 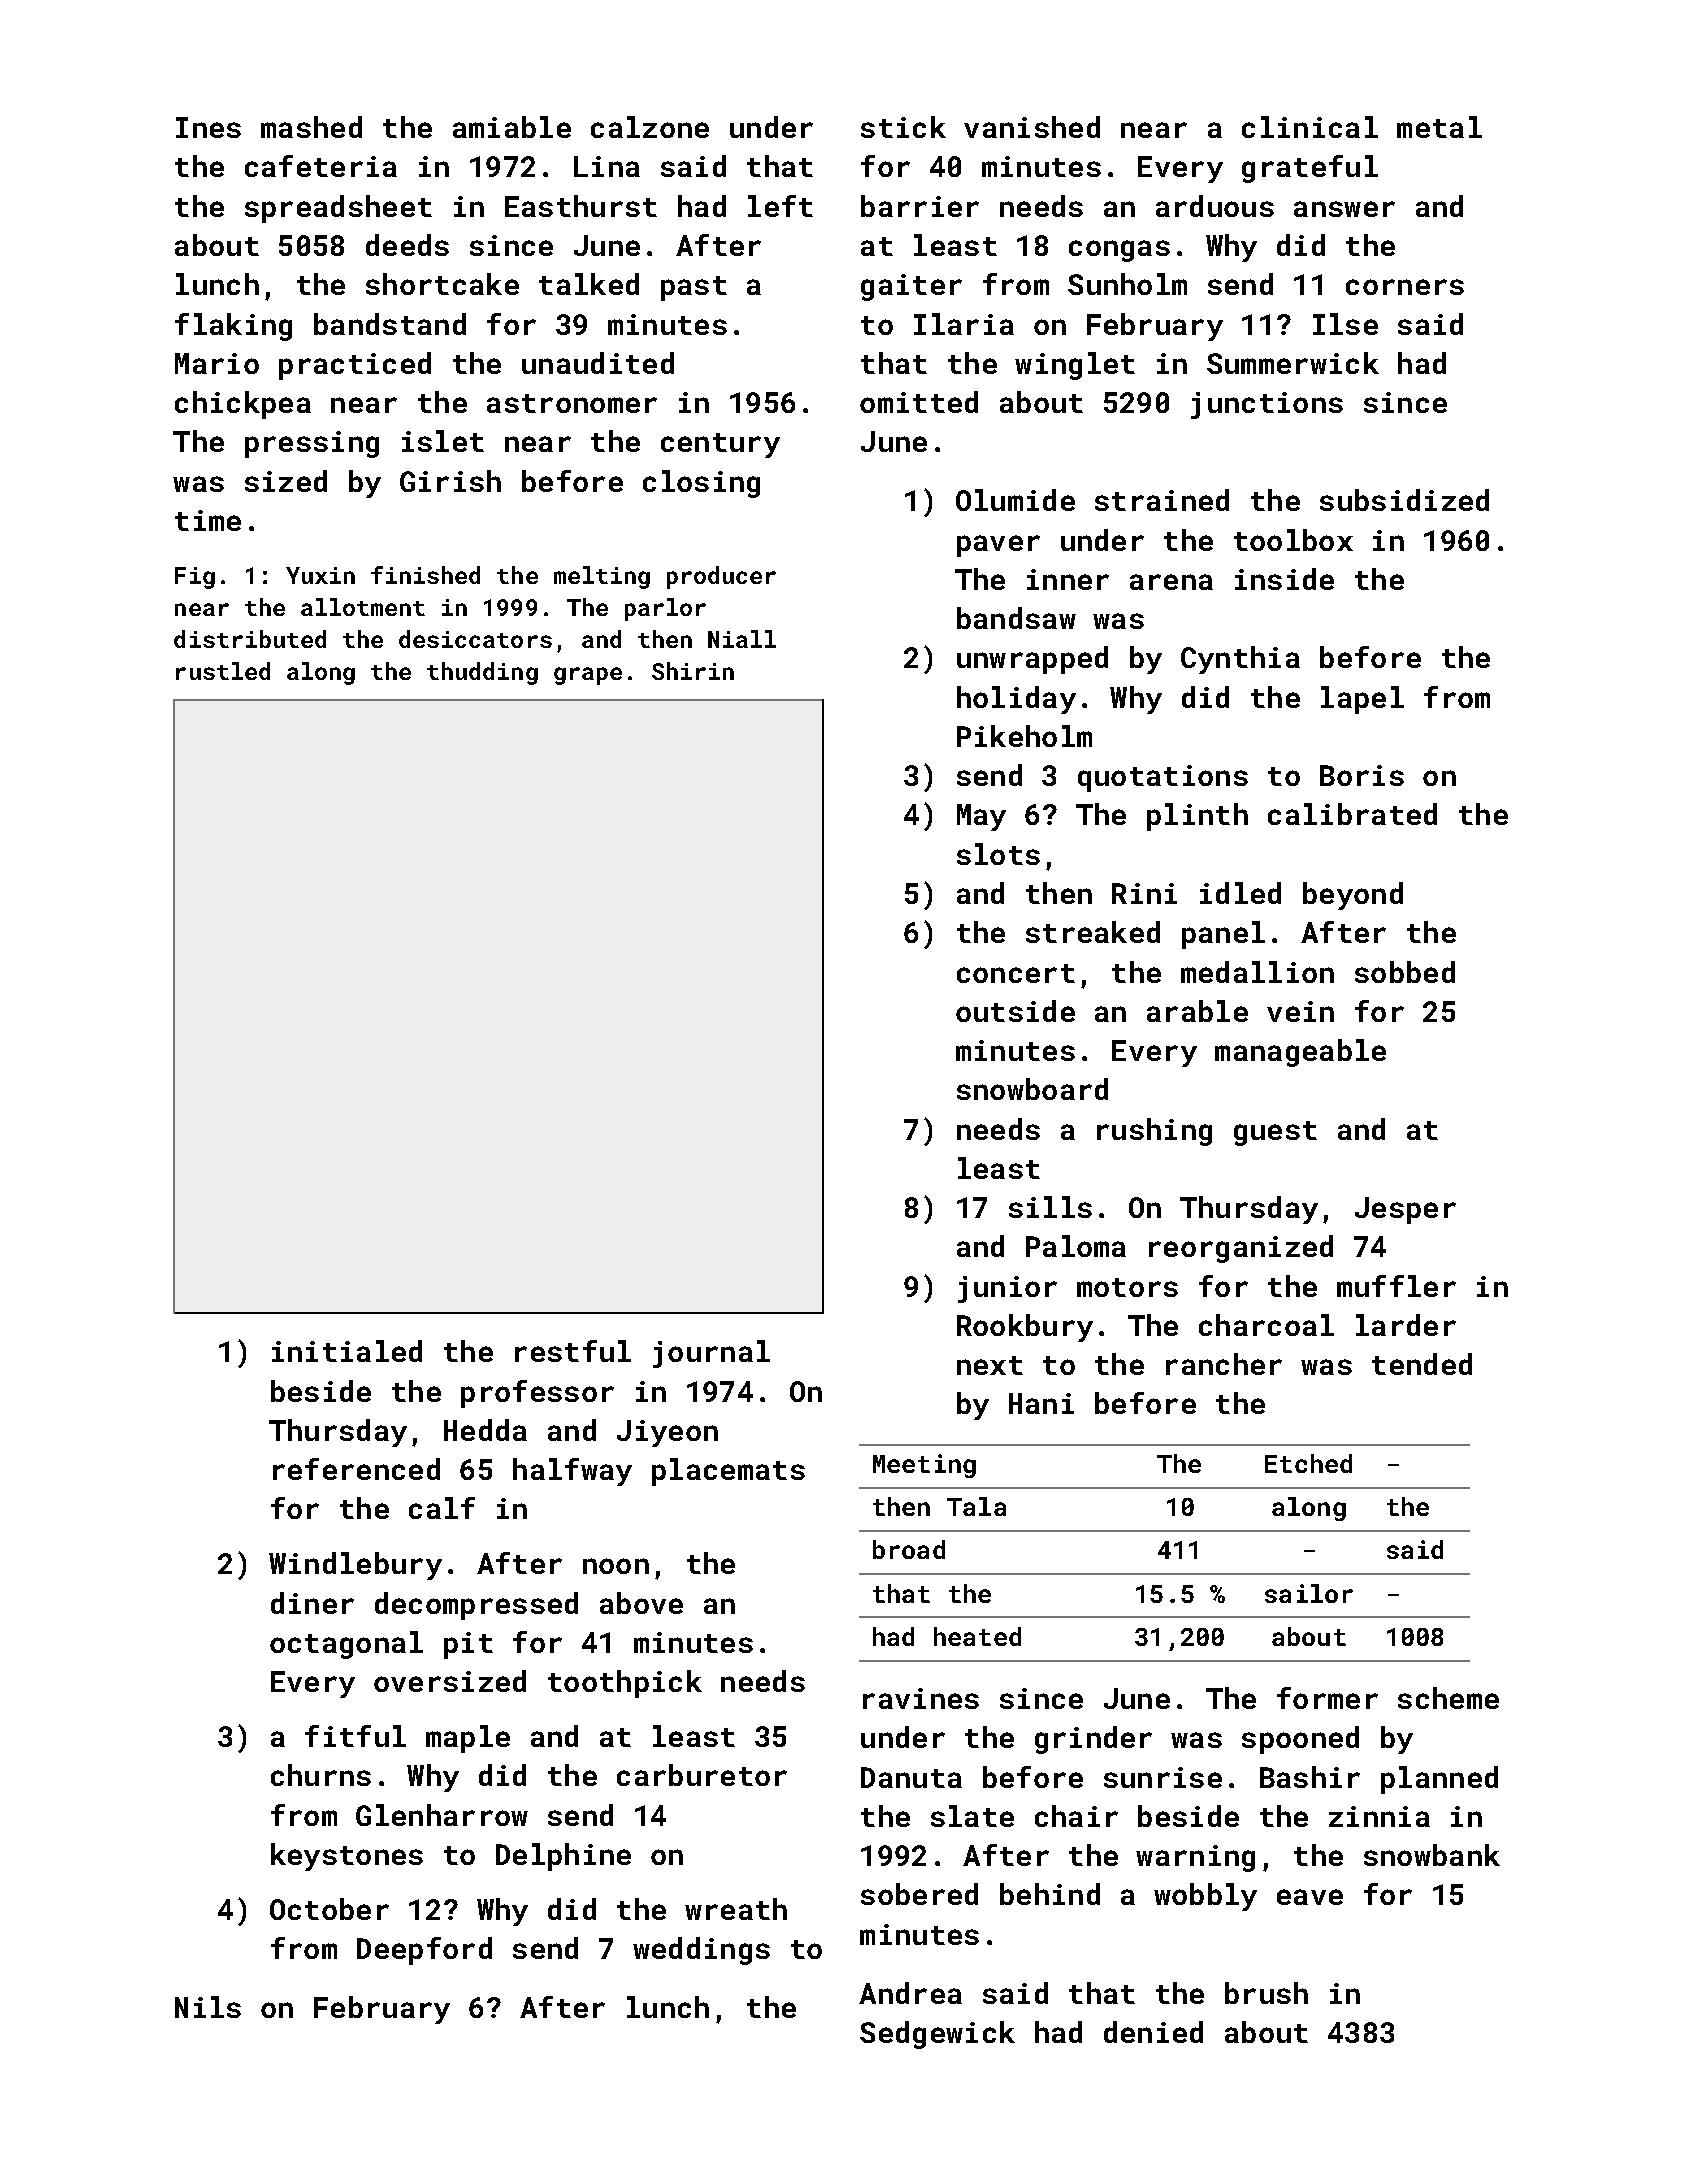 I want to click on sunrise, so click(x=1163, y=1777).
